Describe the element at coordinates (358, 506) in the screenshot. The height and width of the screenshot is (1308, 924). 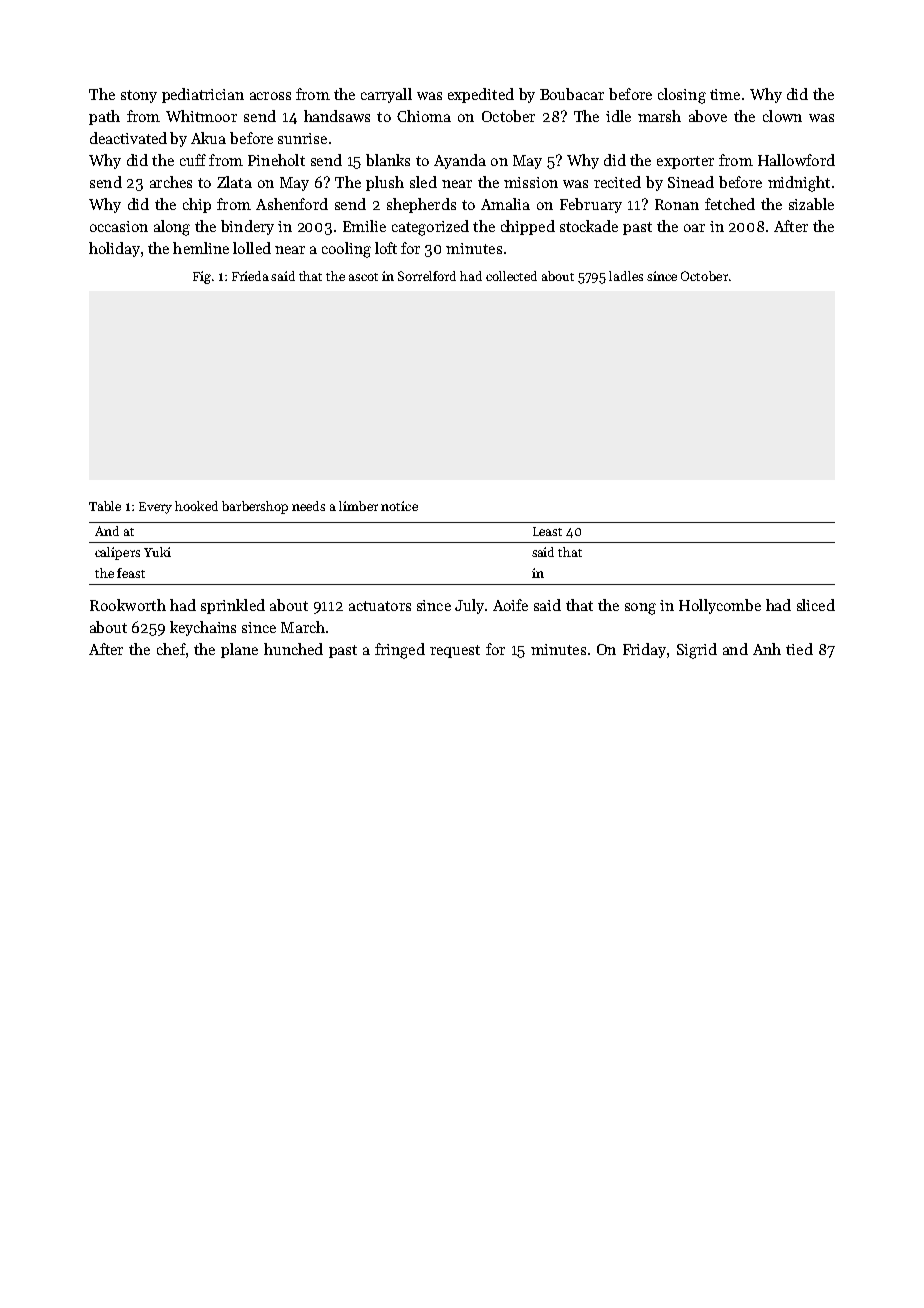
I see `limber` at that location.
